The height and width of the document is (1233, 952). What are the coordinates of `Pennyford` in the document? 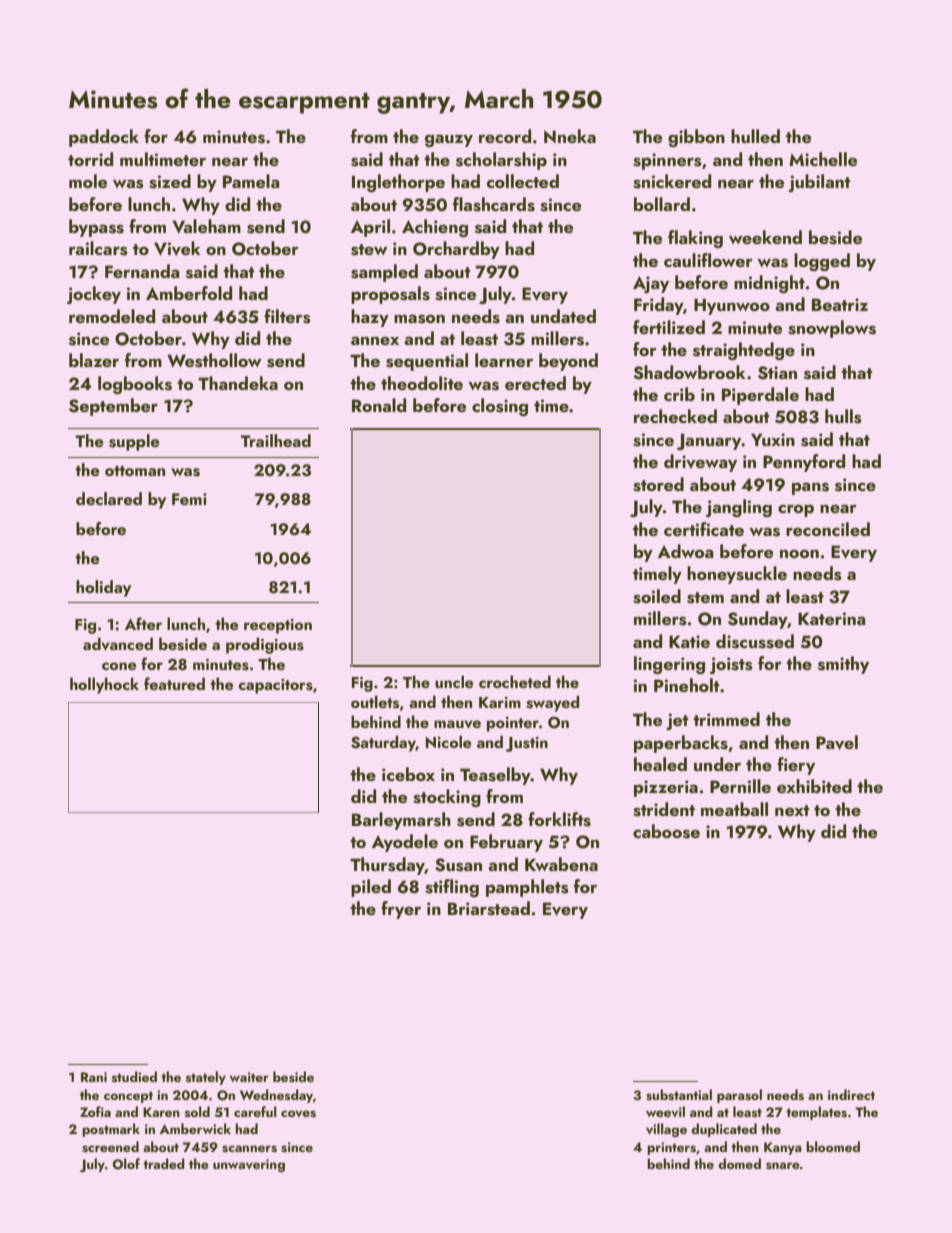 It's located at (804, 463).
